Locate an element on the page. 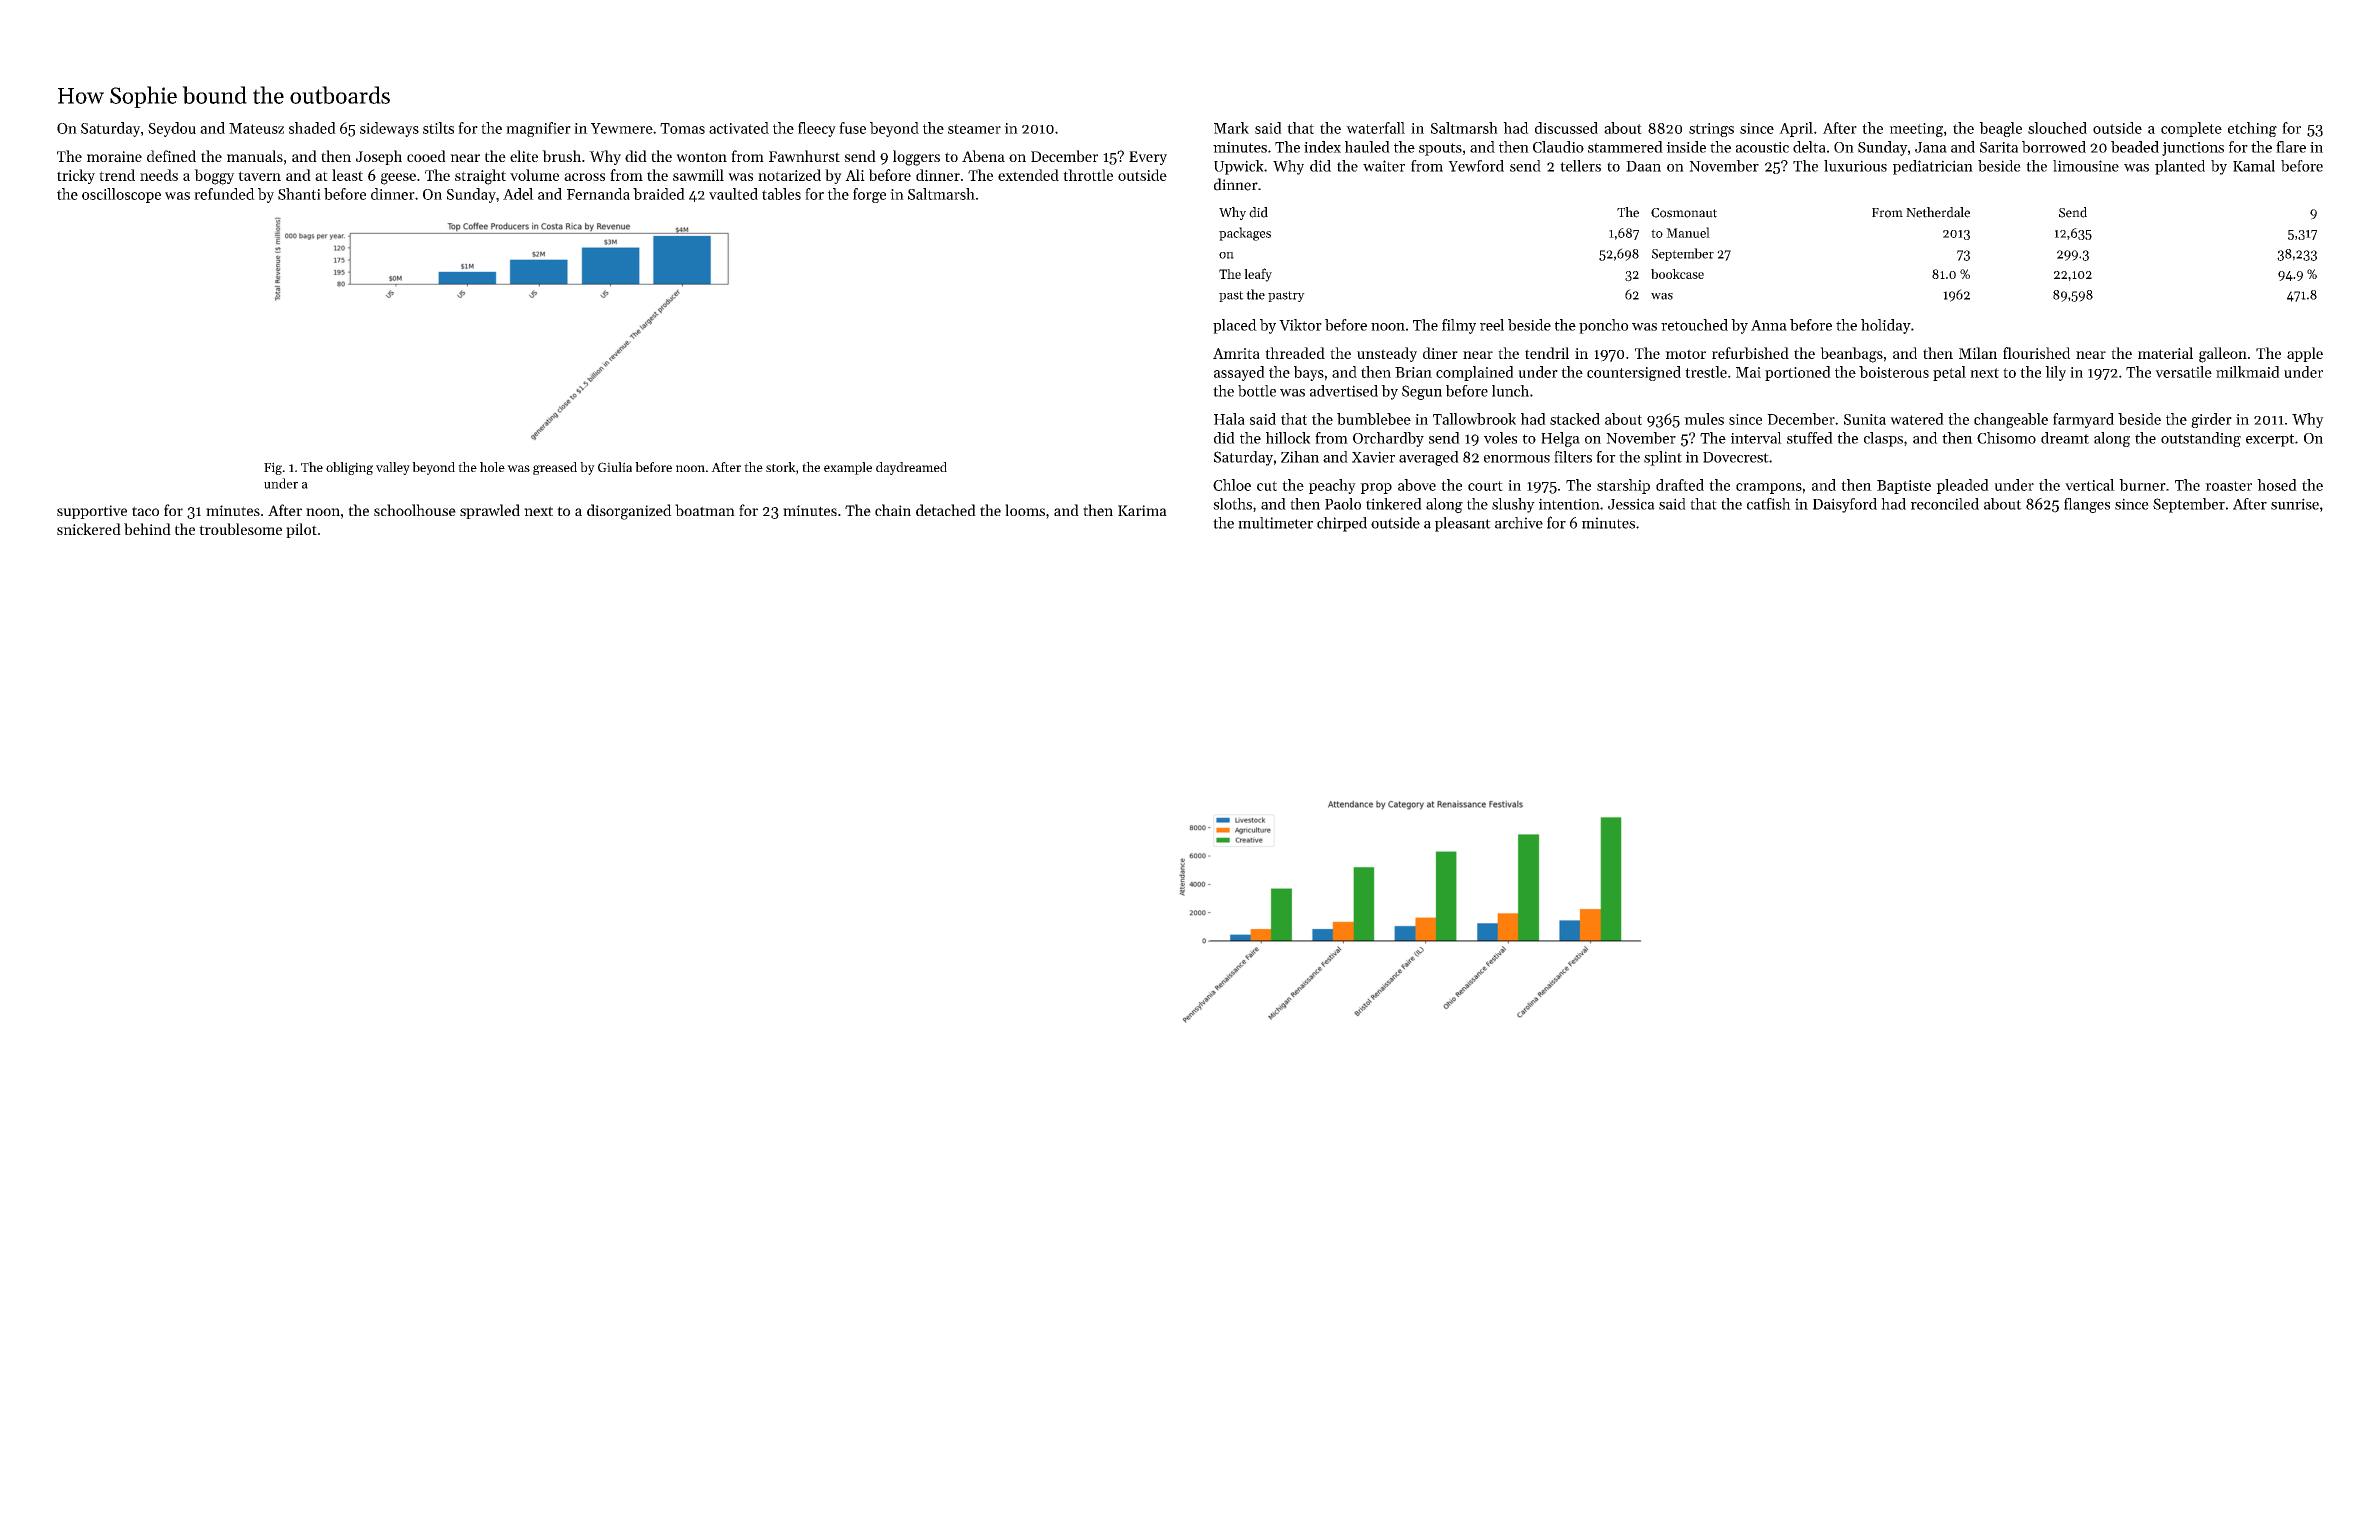 The image size is (2380, 1540). Seydou is located at coordinates (172, 129).
